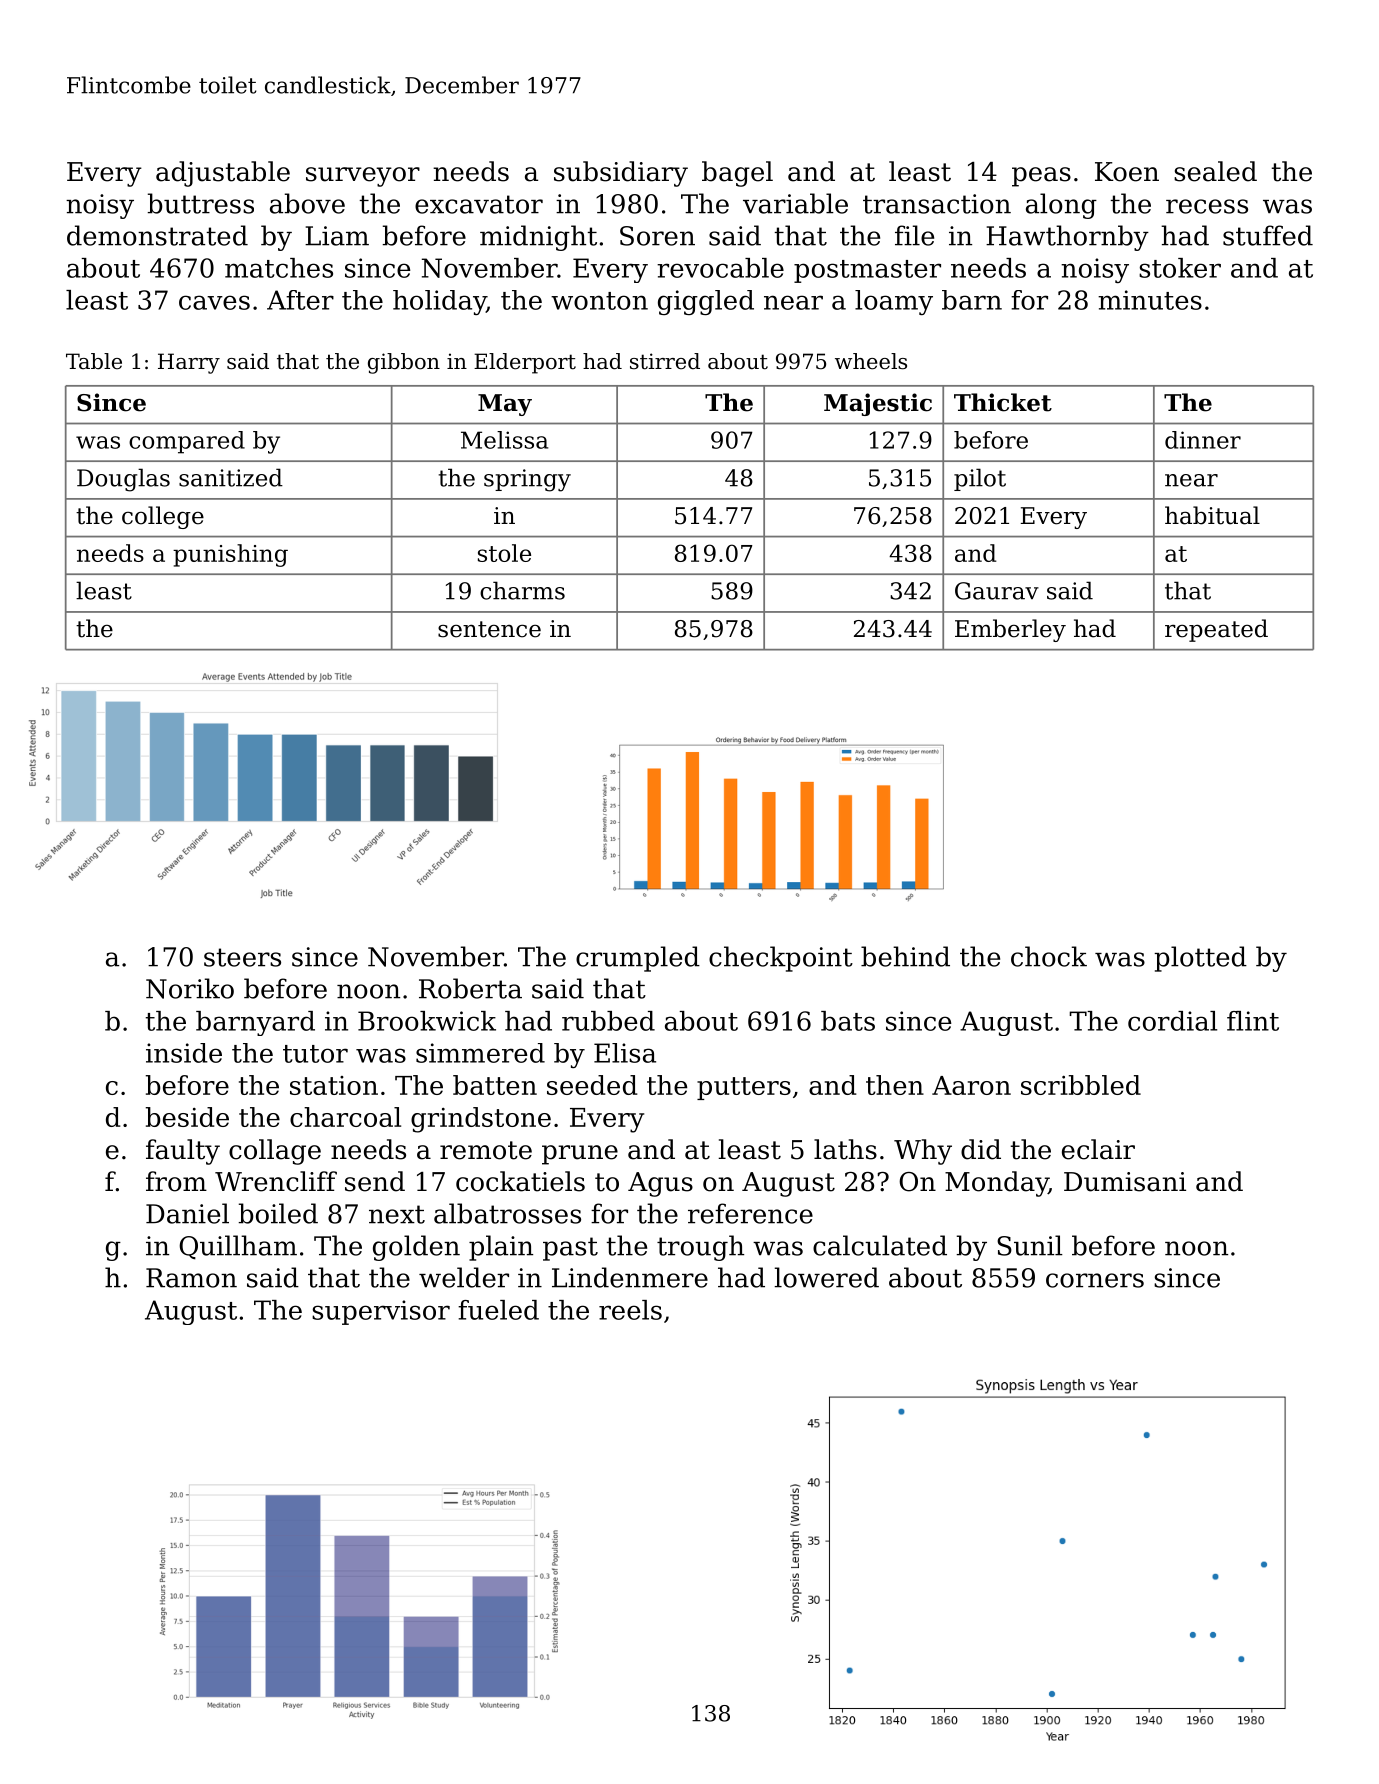 This image has height=1784, width=1379. I want to click on buttress, so click(200, 203).
